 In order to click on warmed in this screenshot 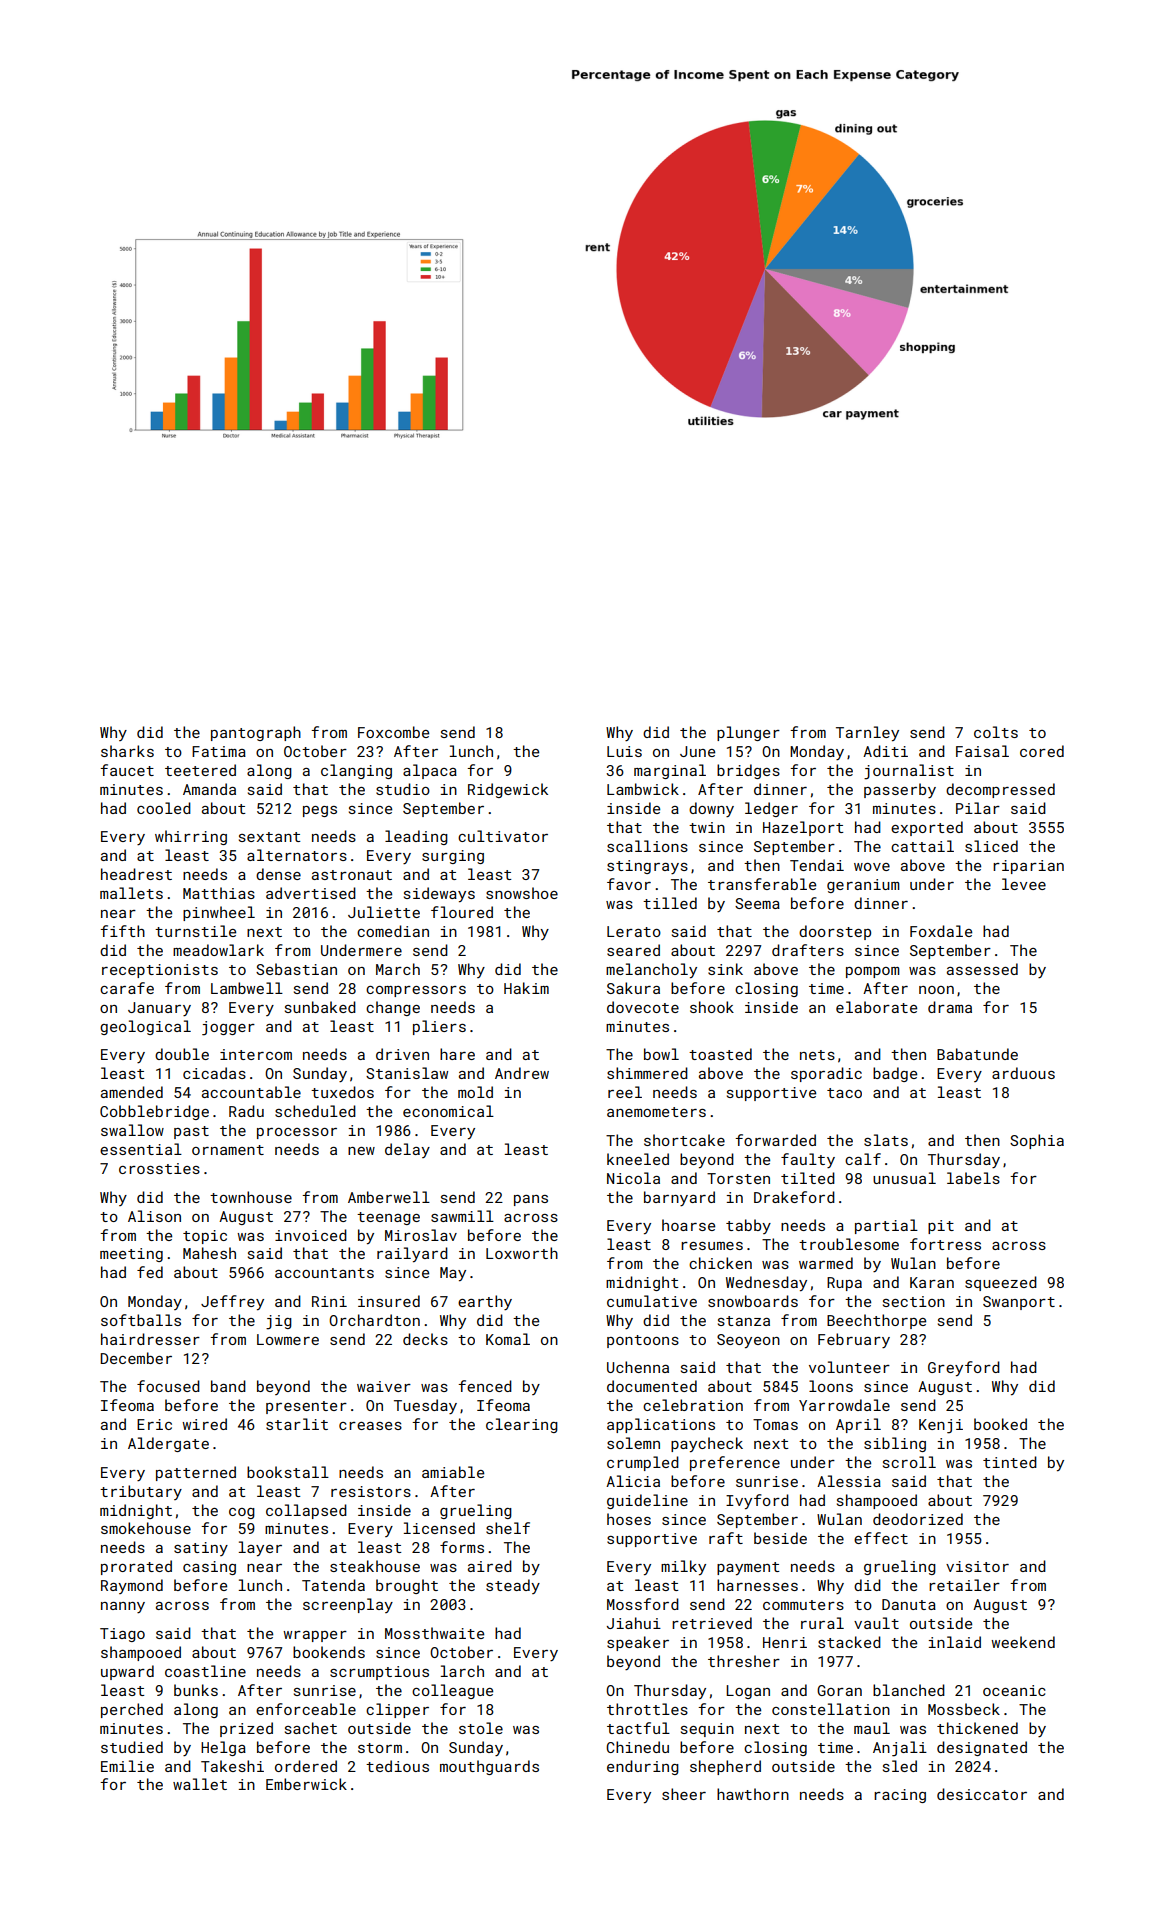, I will do `click(826, 1263)`.
